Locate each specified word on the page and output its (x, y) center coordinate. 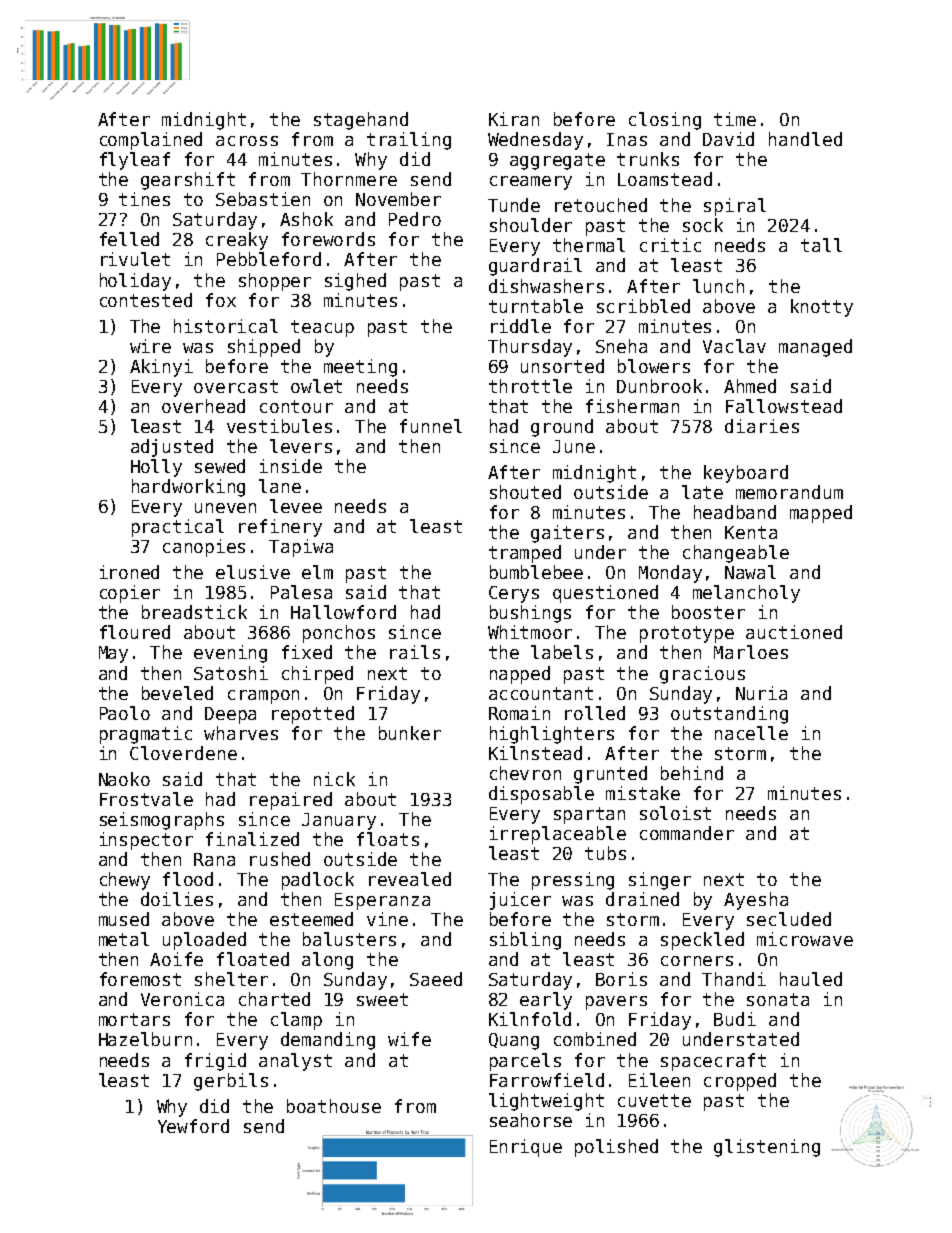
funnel (431, 426)
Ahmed (750, 386)
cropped (740, 1082)
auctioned (794, 632)
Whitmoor (530, 632)
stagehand (361, 121)
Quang (514, 1041)
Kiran (514, 119)
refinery (280, 528)
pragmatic (146, 735)
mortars (134, 1019)
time (735, 119)
